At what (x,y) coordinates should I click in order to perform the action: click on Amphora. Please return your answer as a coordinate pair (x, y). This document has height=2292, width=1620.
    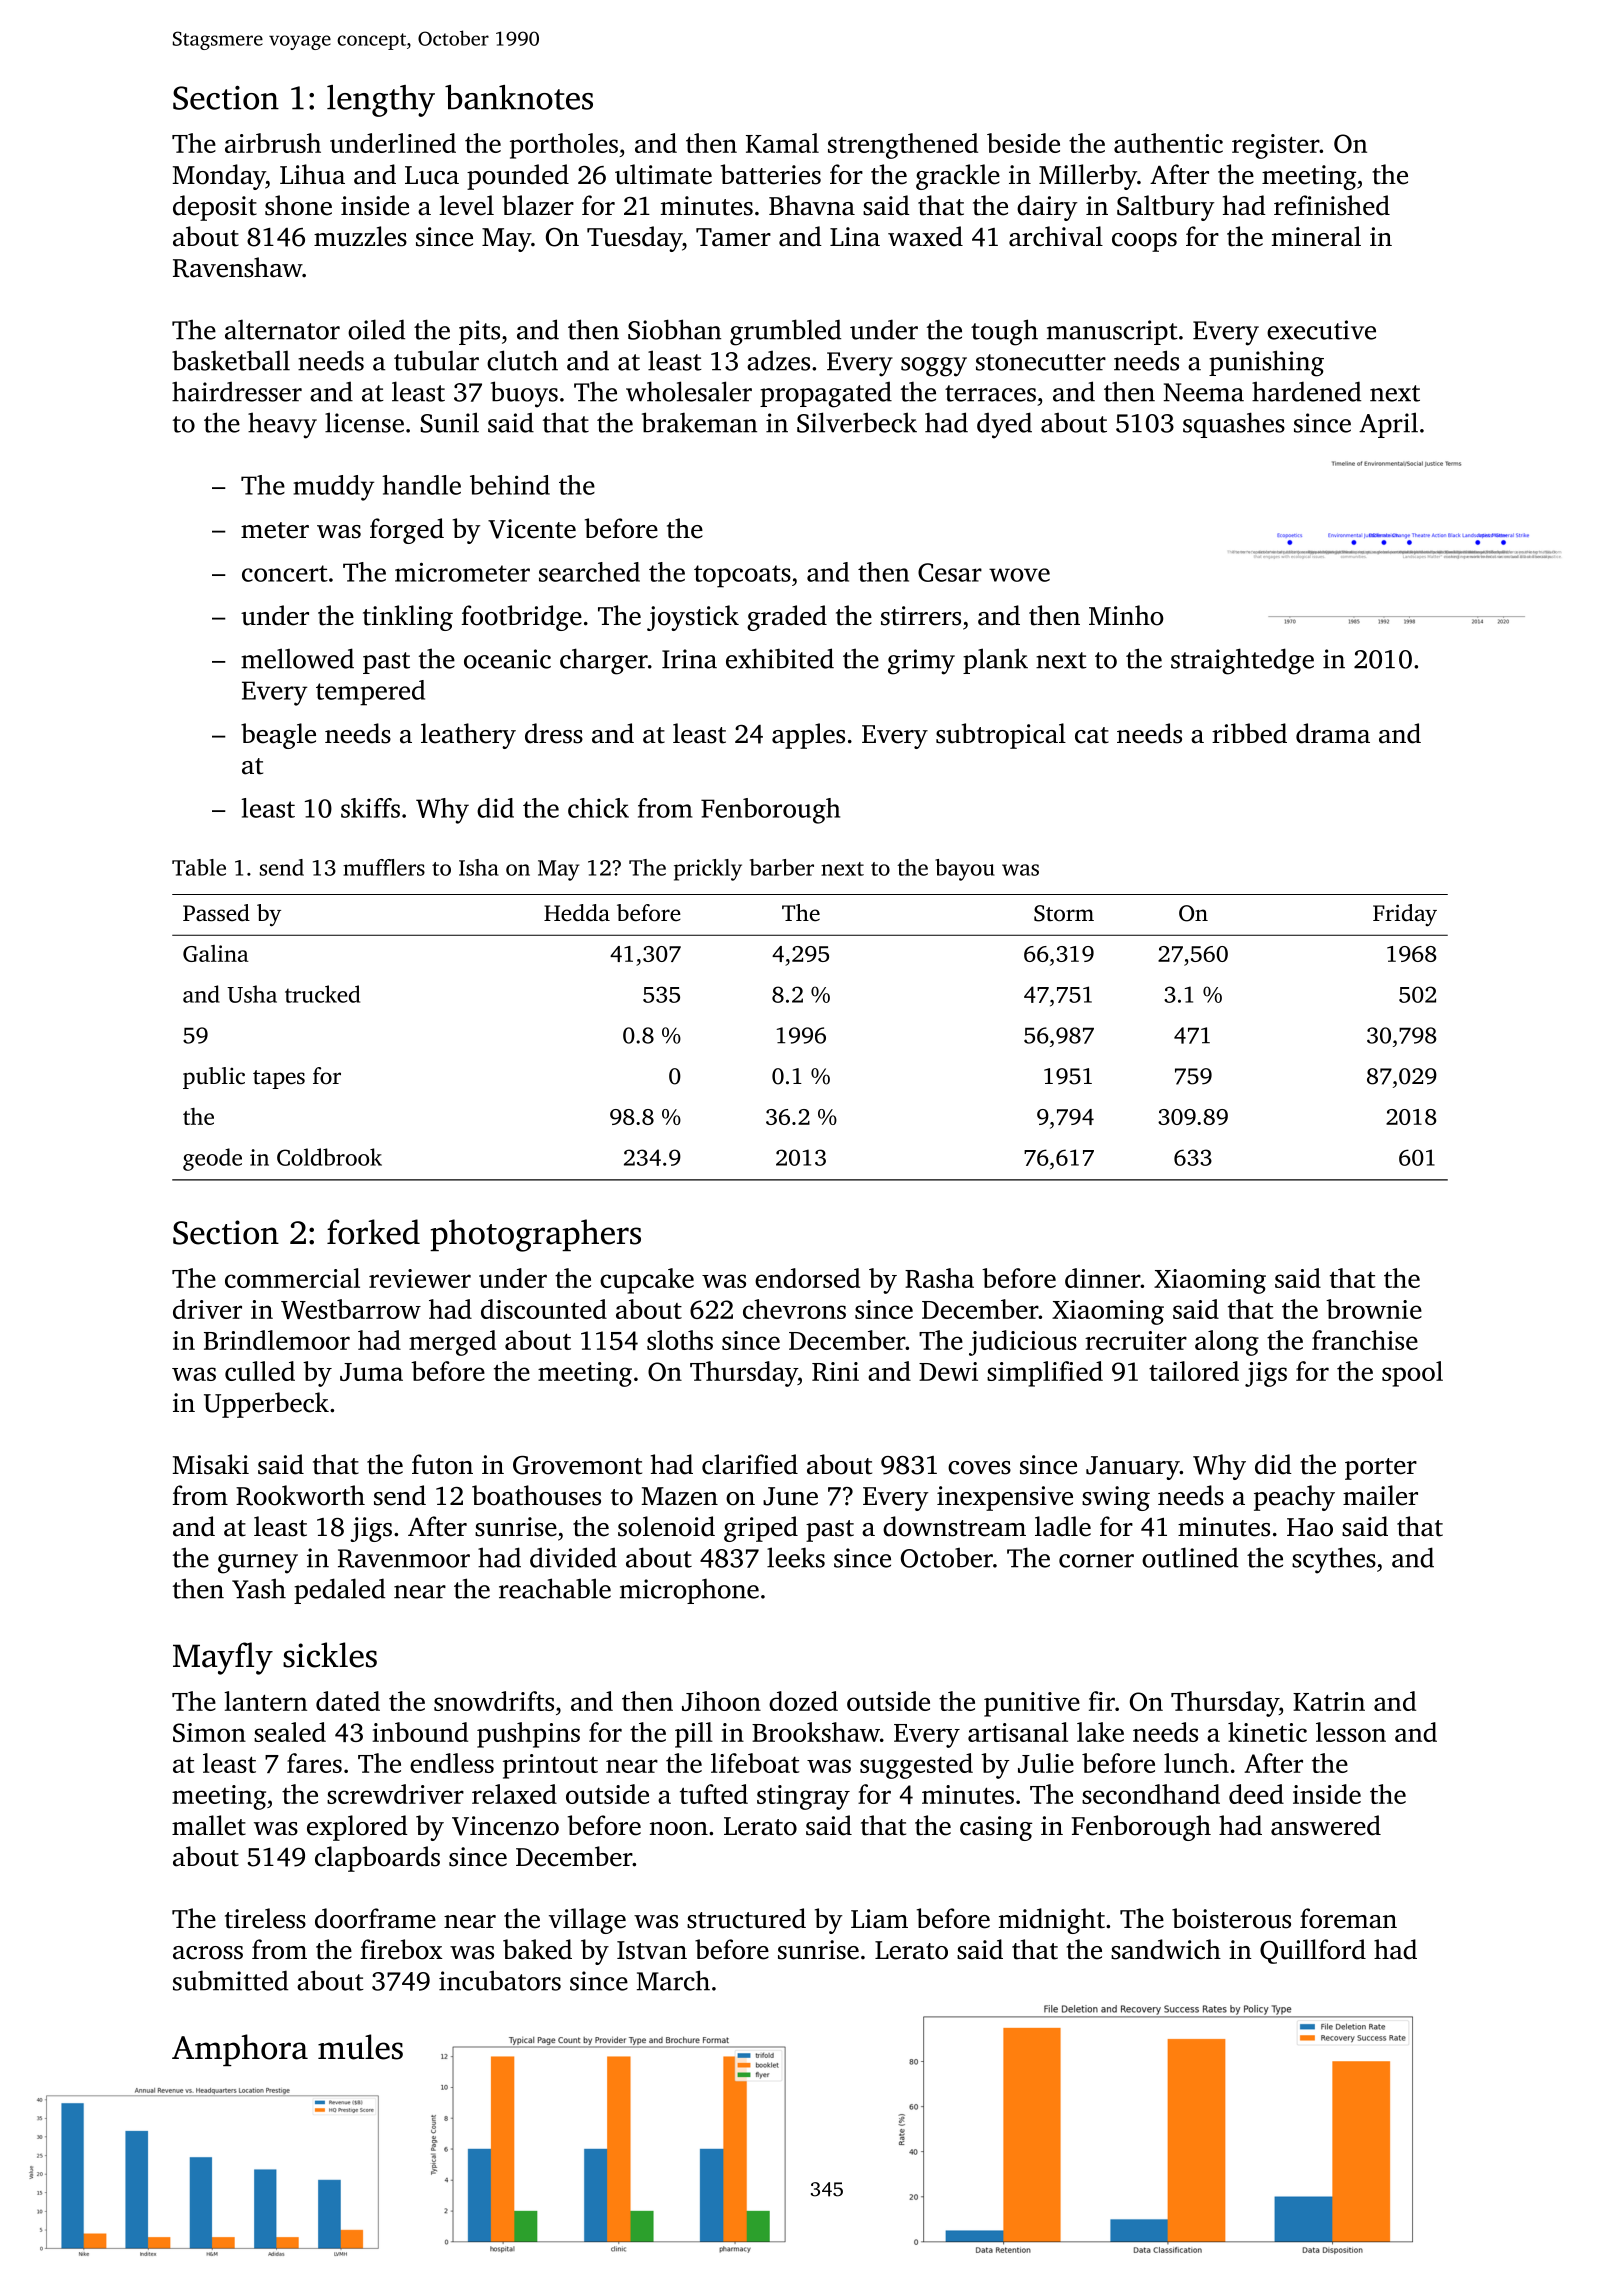
    Looking at the image, I should click on (240, 2050).
